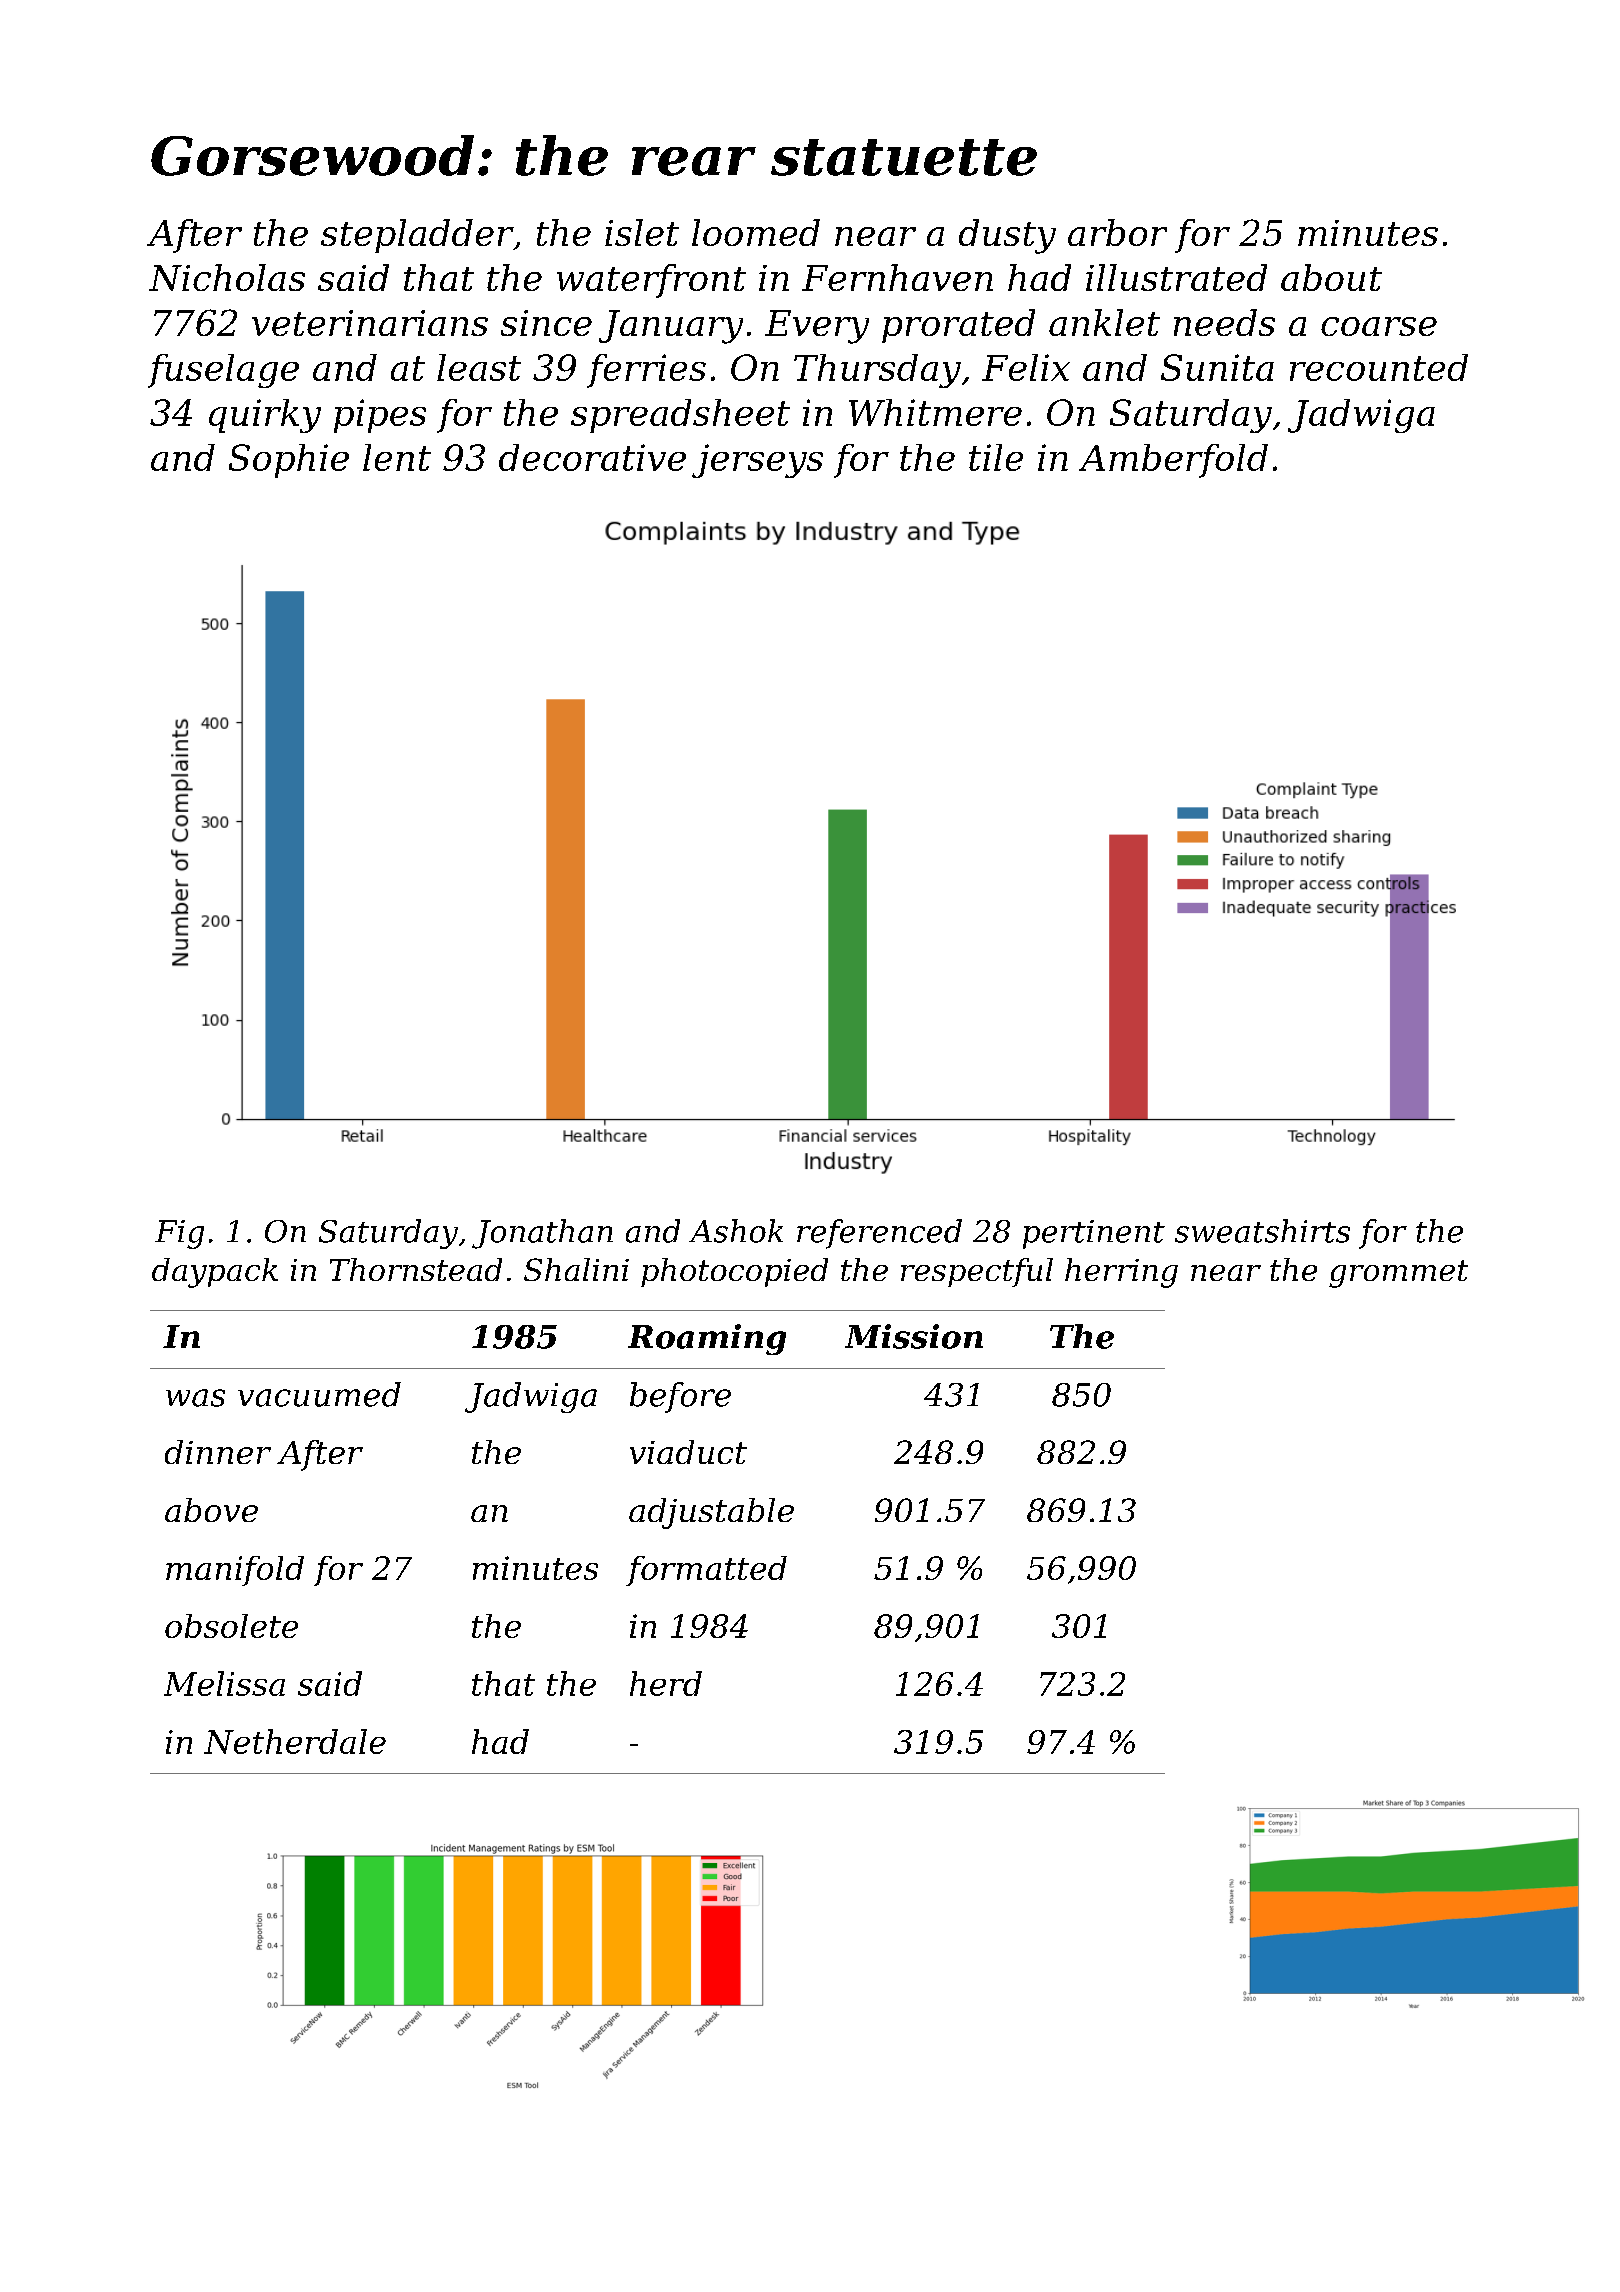 The height and width of the screenshot is (2292, 1620). I want to click on referenced, so click(879, 1234).
